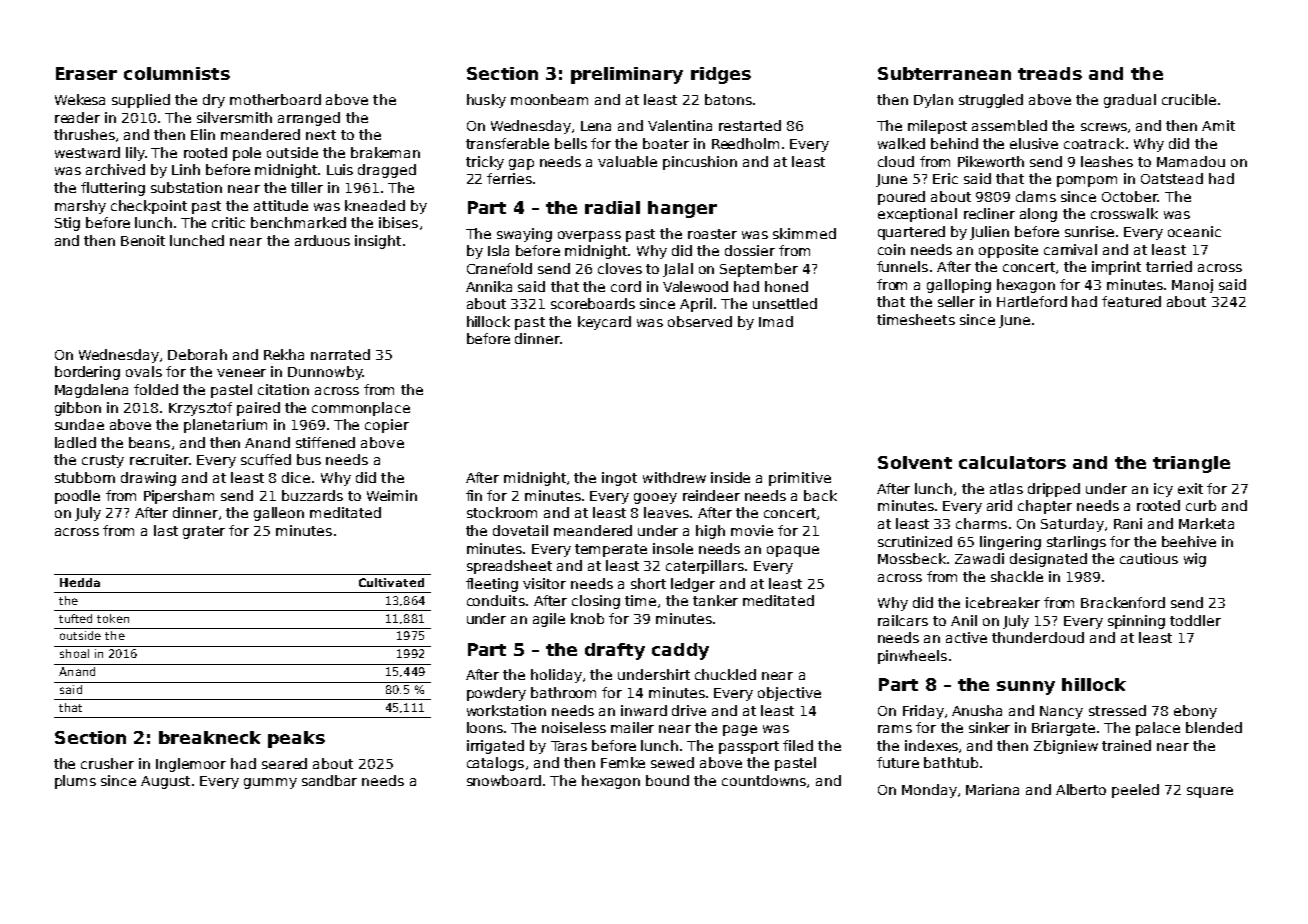  Describe the element at coordinates (1131, 301) in the screenshot. I see `featured` at that location.
